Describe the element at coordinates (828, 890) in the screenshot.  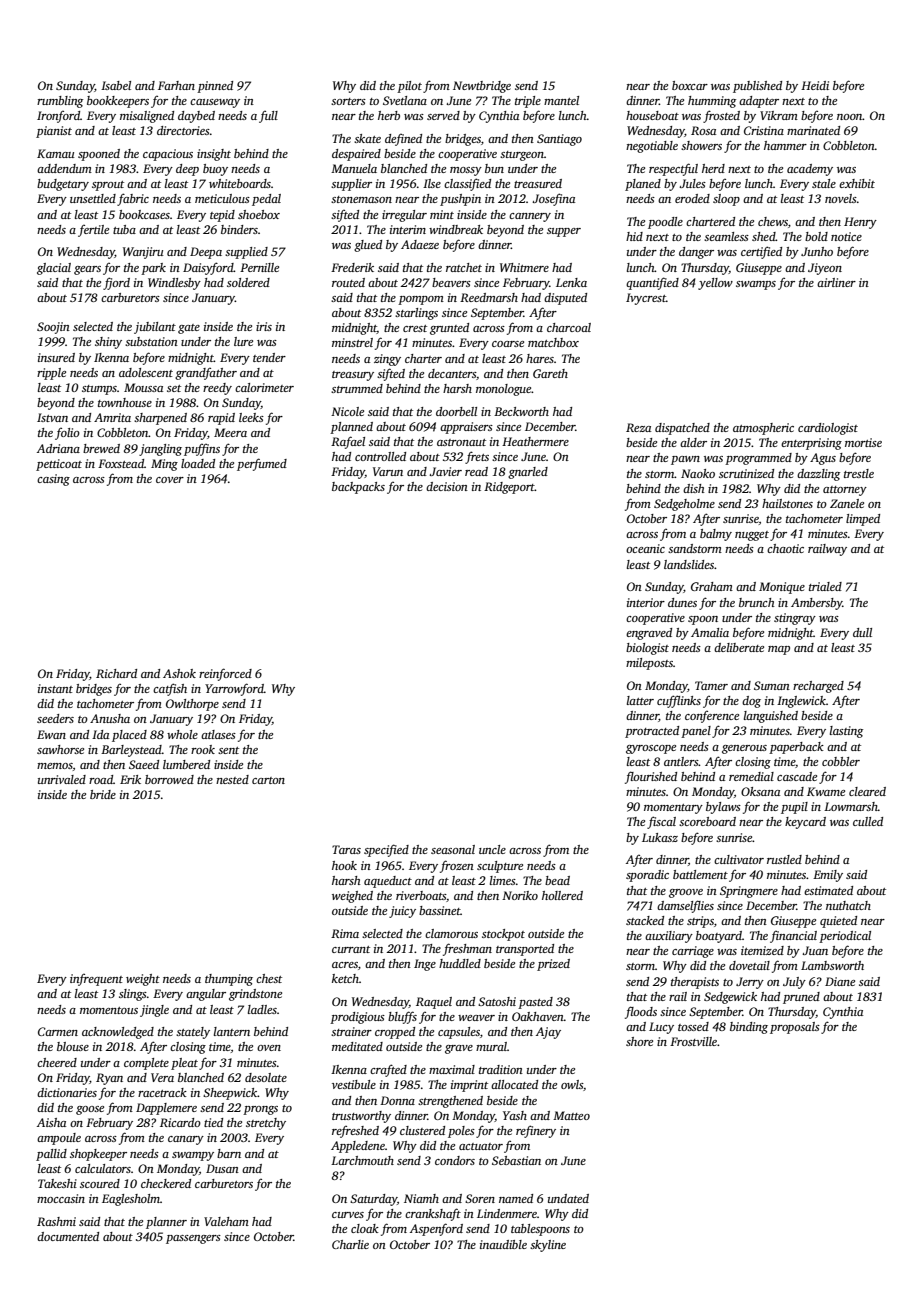
I see `estimated` at that location.
